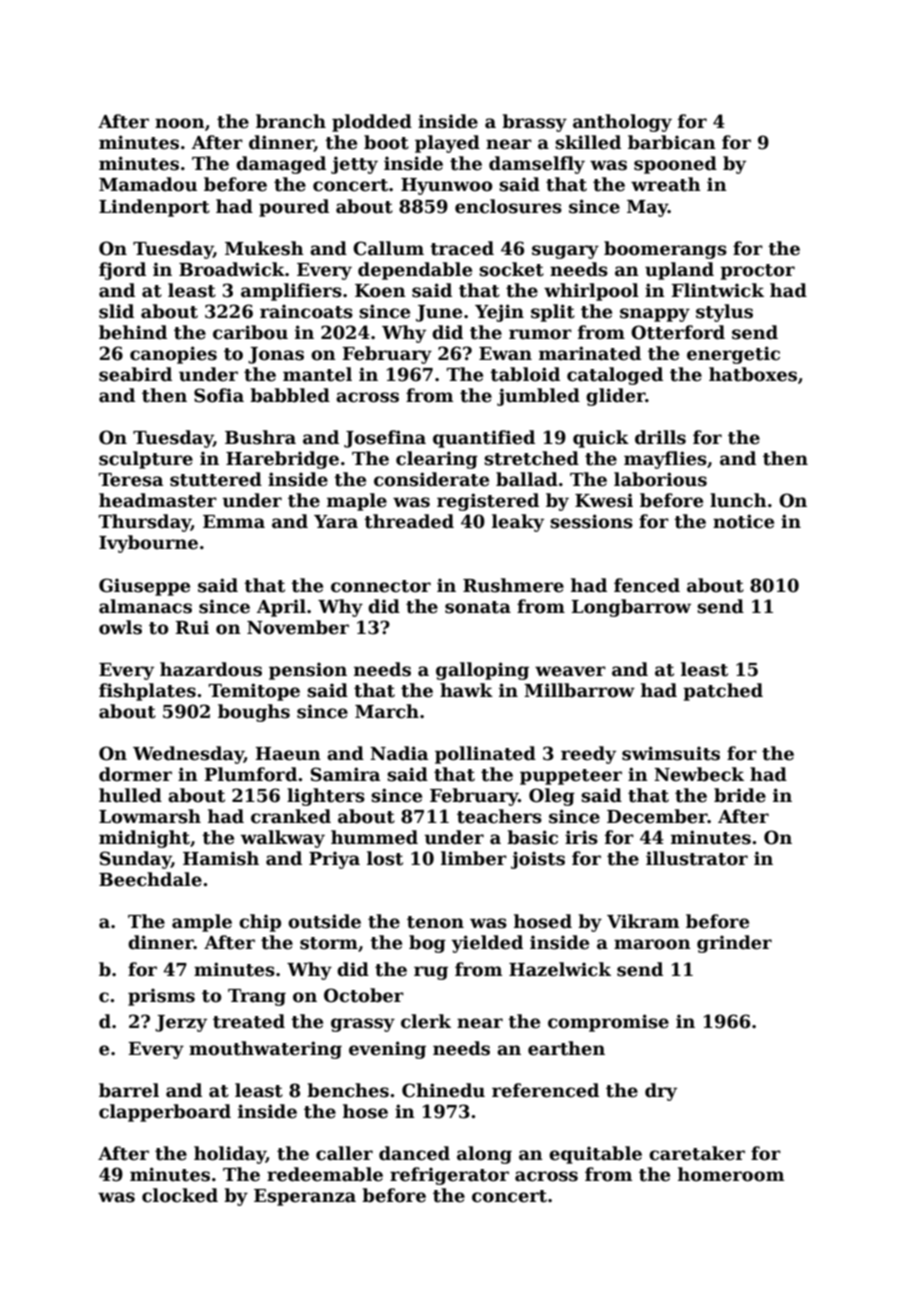 The height and width of the document is (1316, 908). Describe the element at coordinates (254, 692) in the document. I see `Temitope` at that location.
